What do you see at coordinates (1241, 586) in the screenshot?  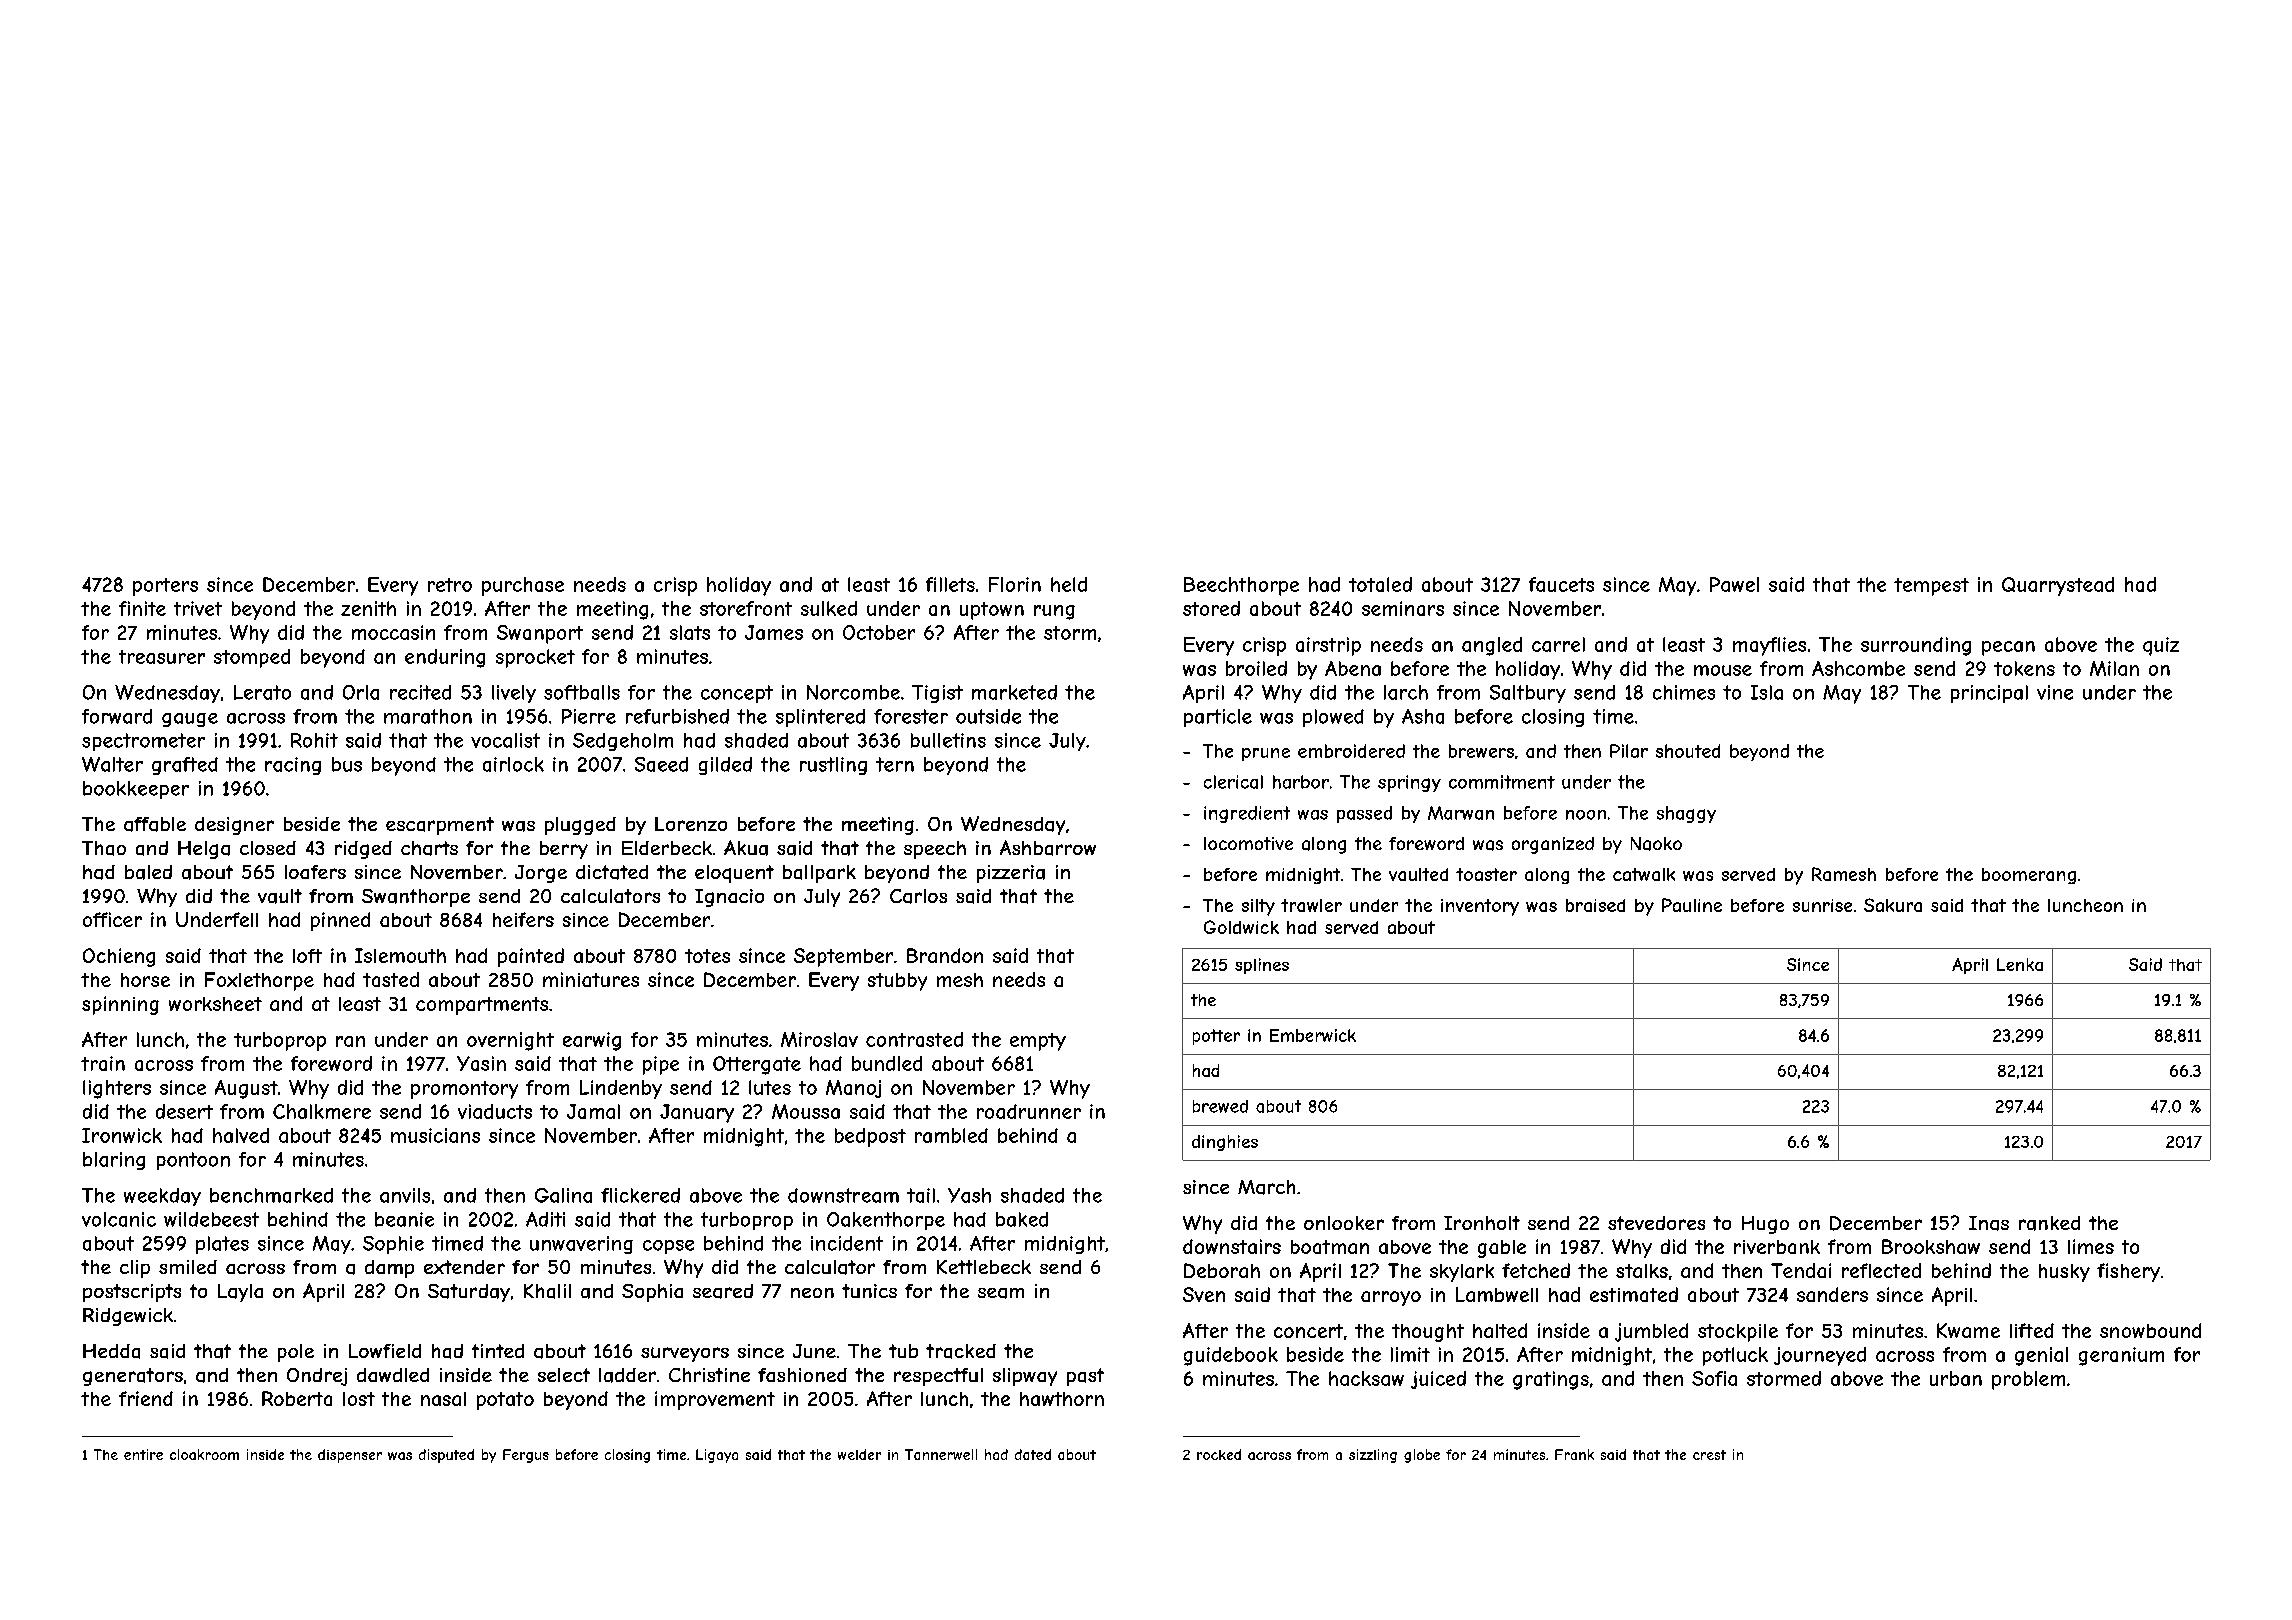 I see `Beechthorpe` at bounding box center [1241, 586].
